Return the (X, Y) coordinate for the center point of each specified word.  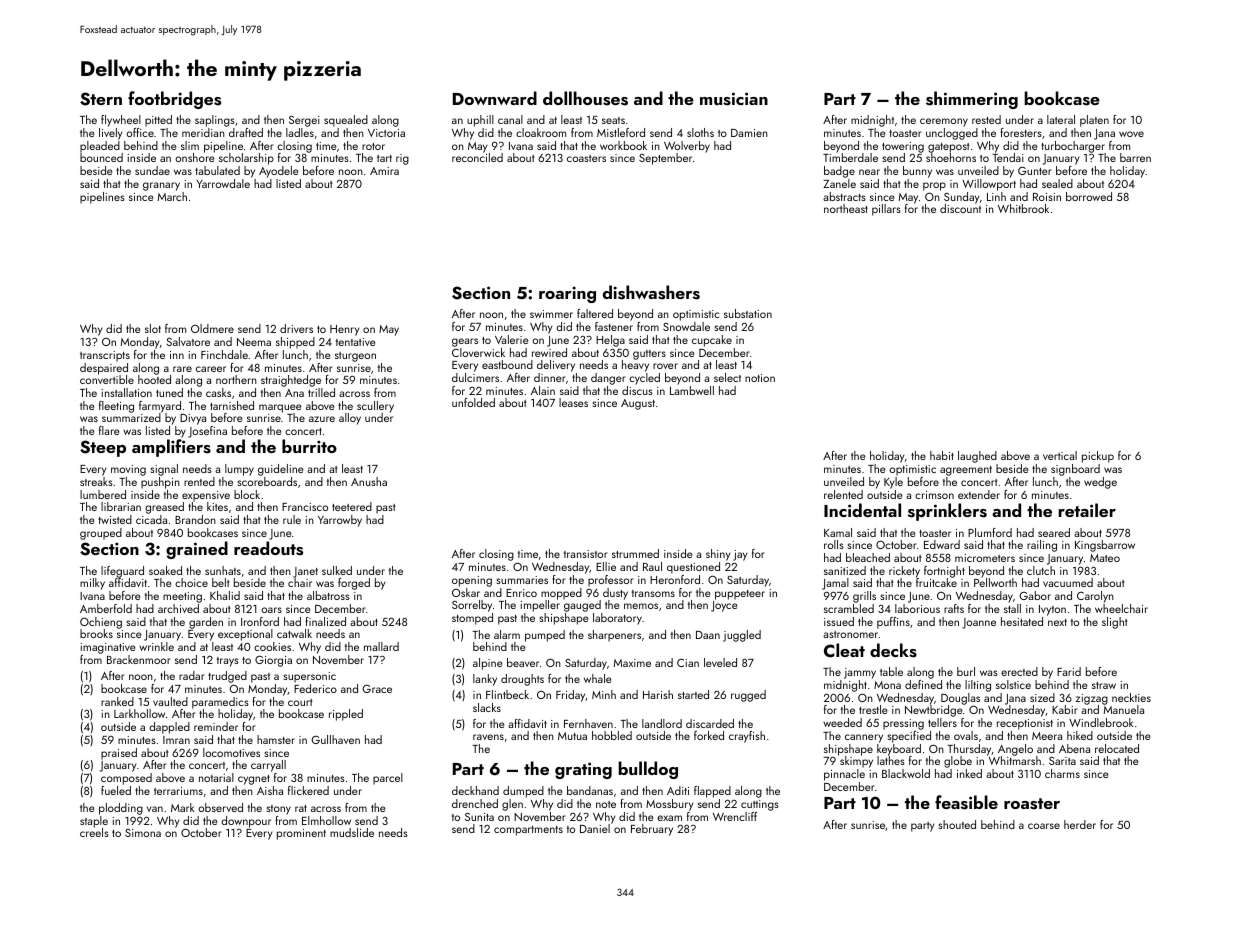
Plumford (990, 532)
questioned (693, 568)
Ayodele (279, 172)
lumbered (103, 494)
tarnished (232, 405)
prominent (301, 834)
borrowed (1089, 196)
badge (839, 172)
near (869, 172)
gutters (649, 355)
